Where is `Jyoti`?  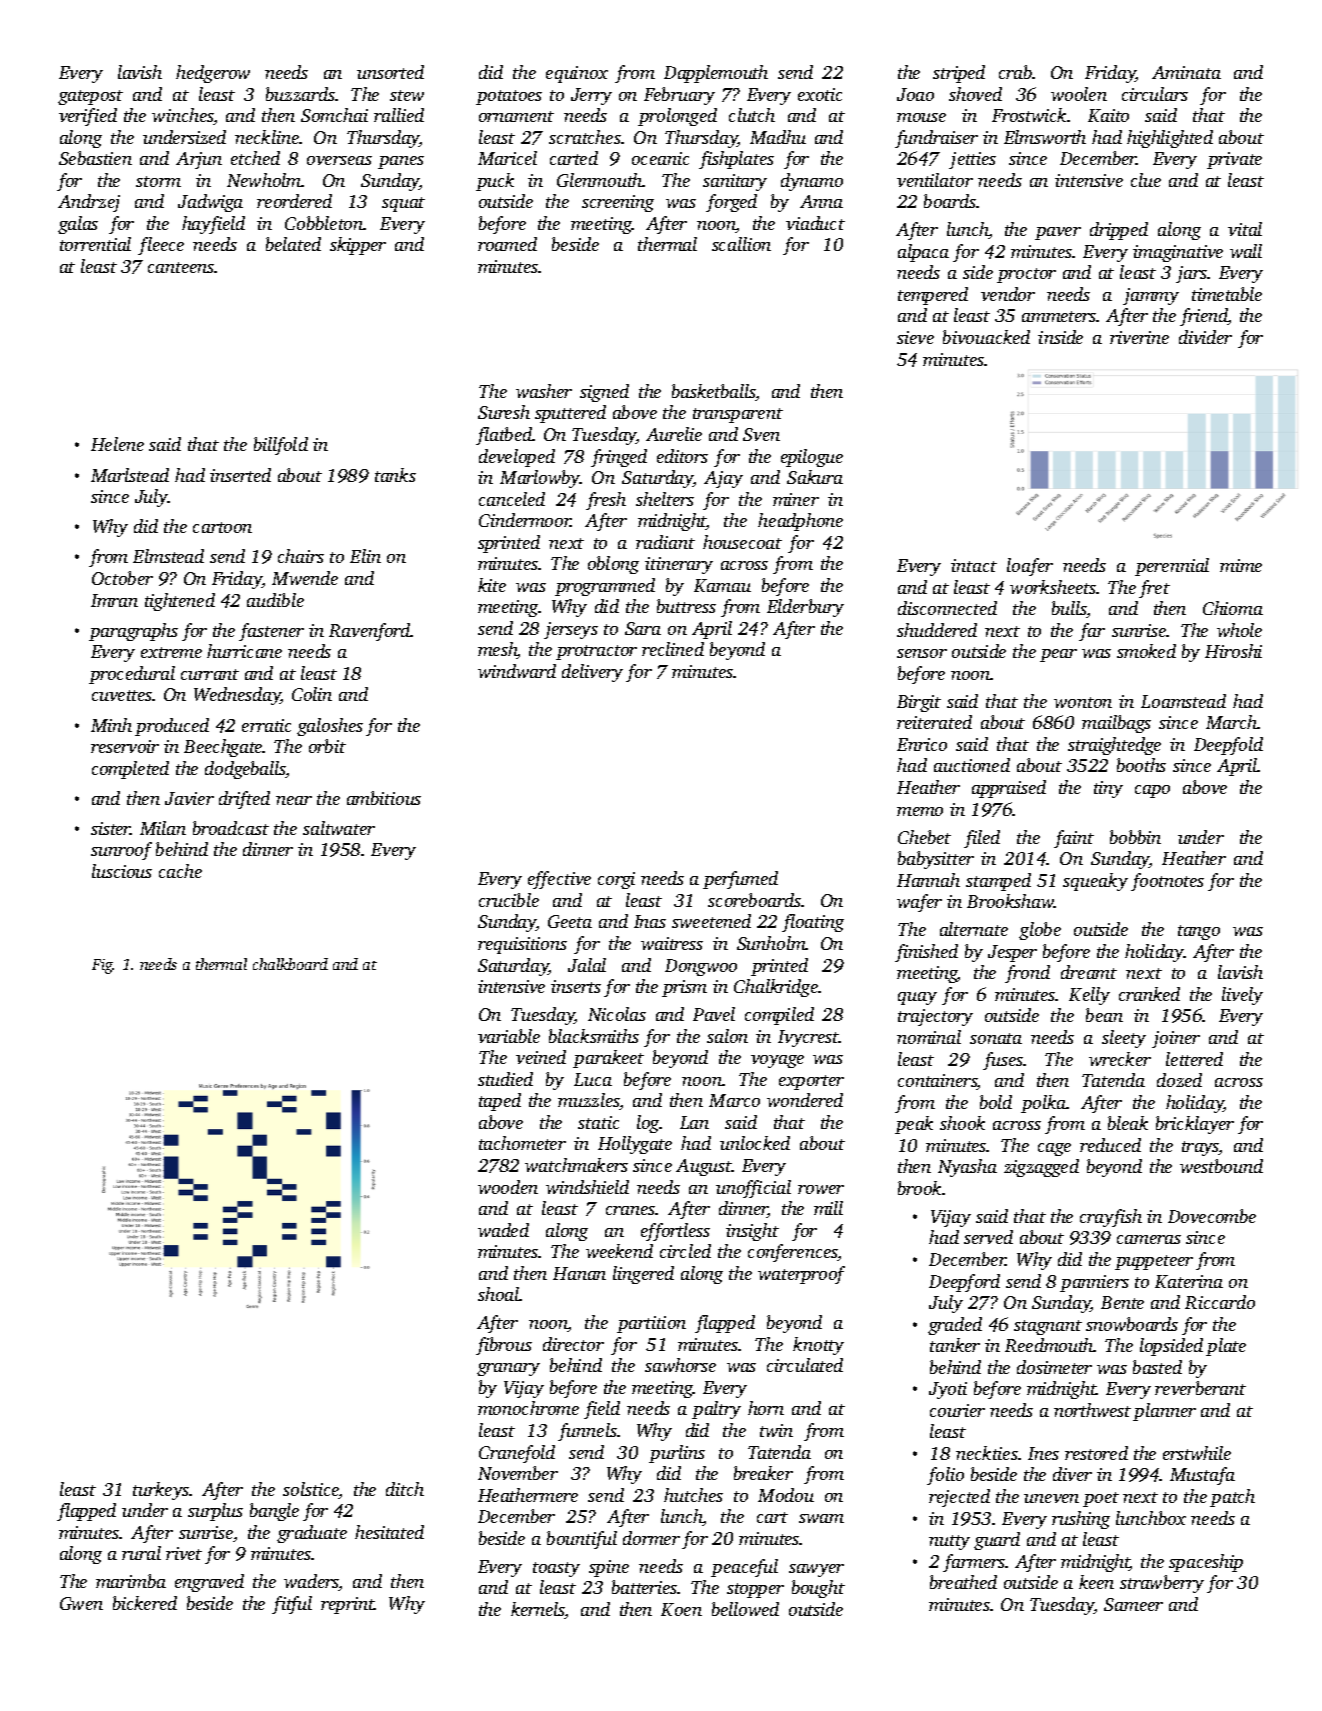 Jyoti is located at coordinates (948, 1390).
